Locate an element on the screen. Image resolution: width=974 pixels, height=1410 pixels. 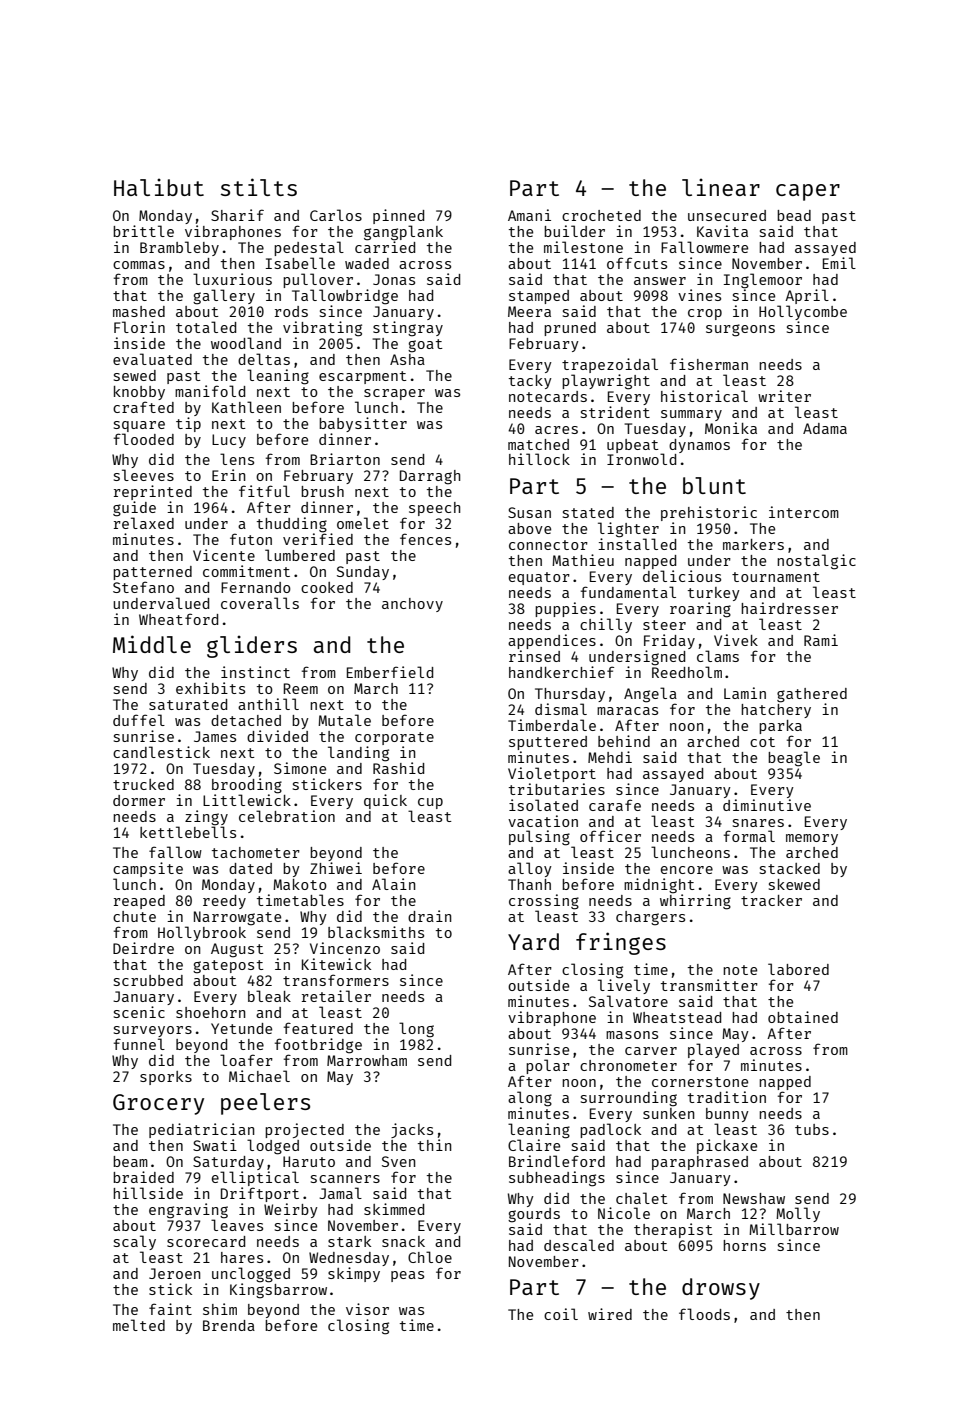
hillside is located at coordinates (148, 1193).
